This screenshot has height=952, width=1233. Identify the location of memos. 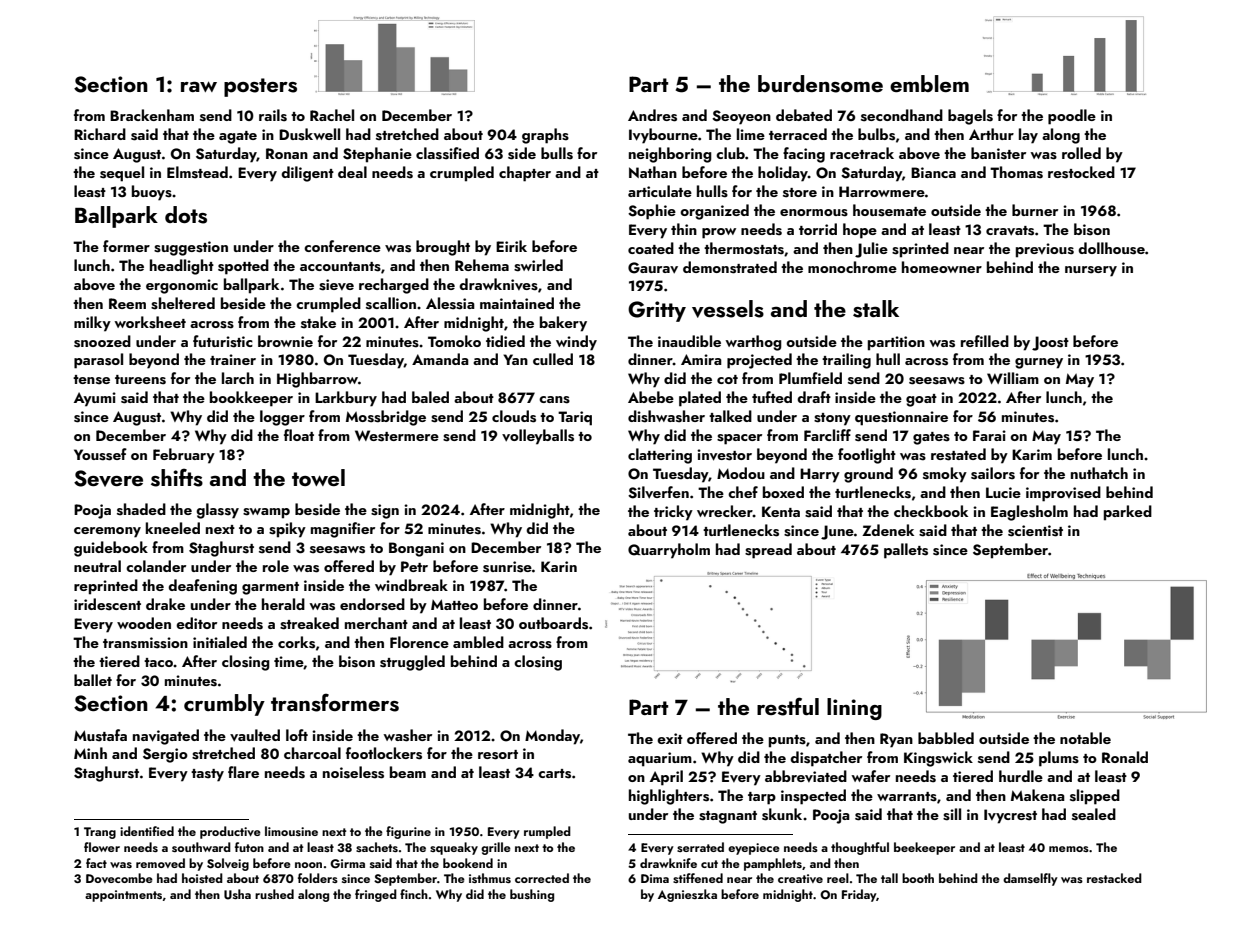
(1069, 849).
